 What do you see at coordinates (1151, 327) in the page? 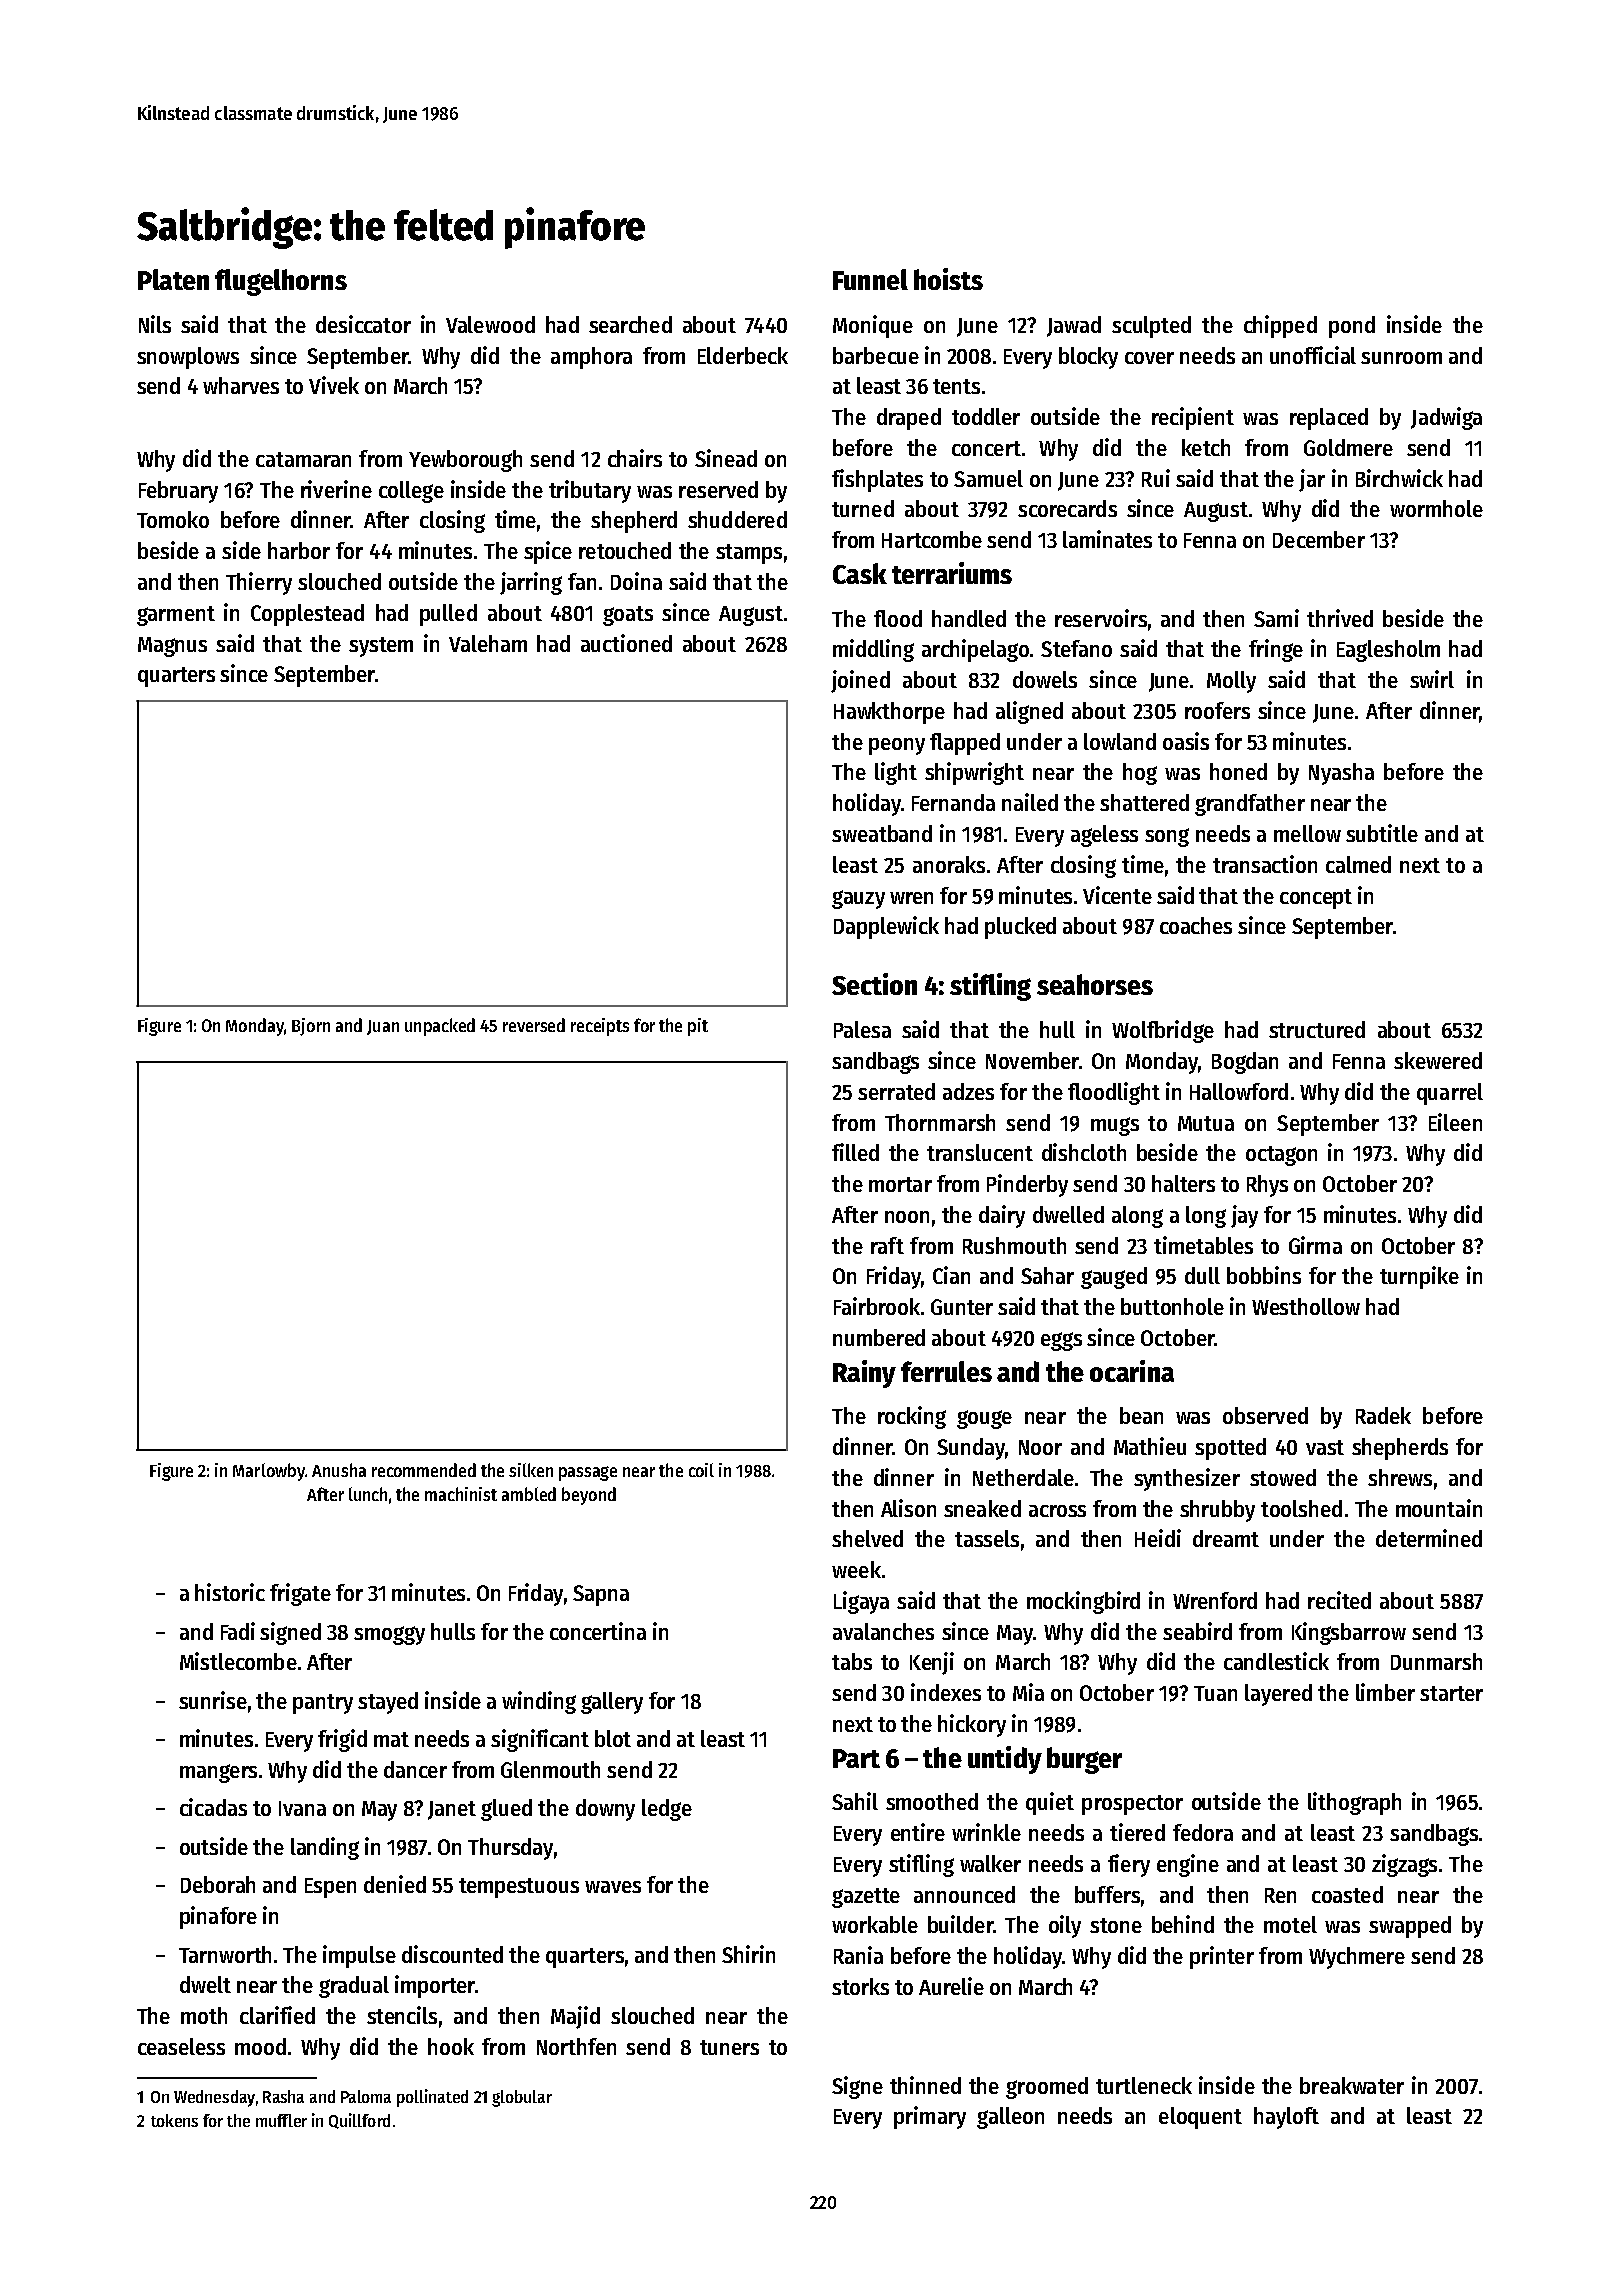
I see `sculpted` at bounding box center [1151, 327].
